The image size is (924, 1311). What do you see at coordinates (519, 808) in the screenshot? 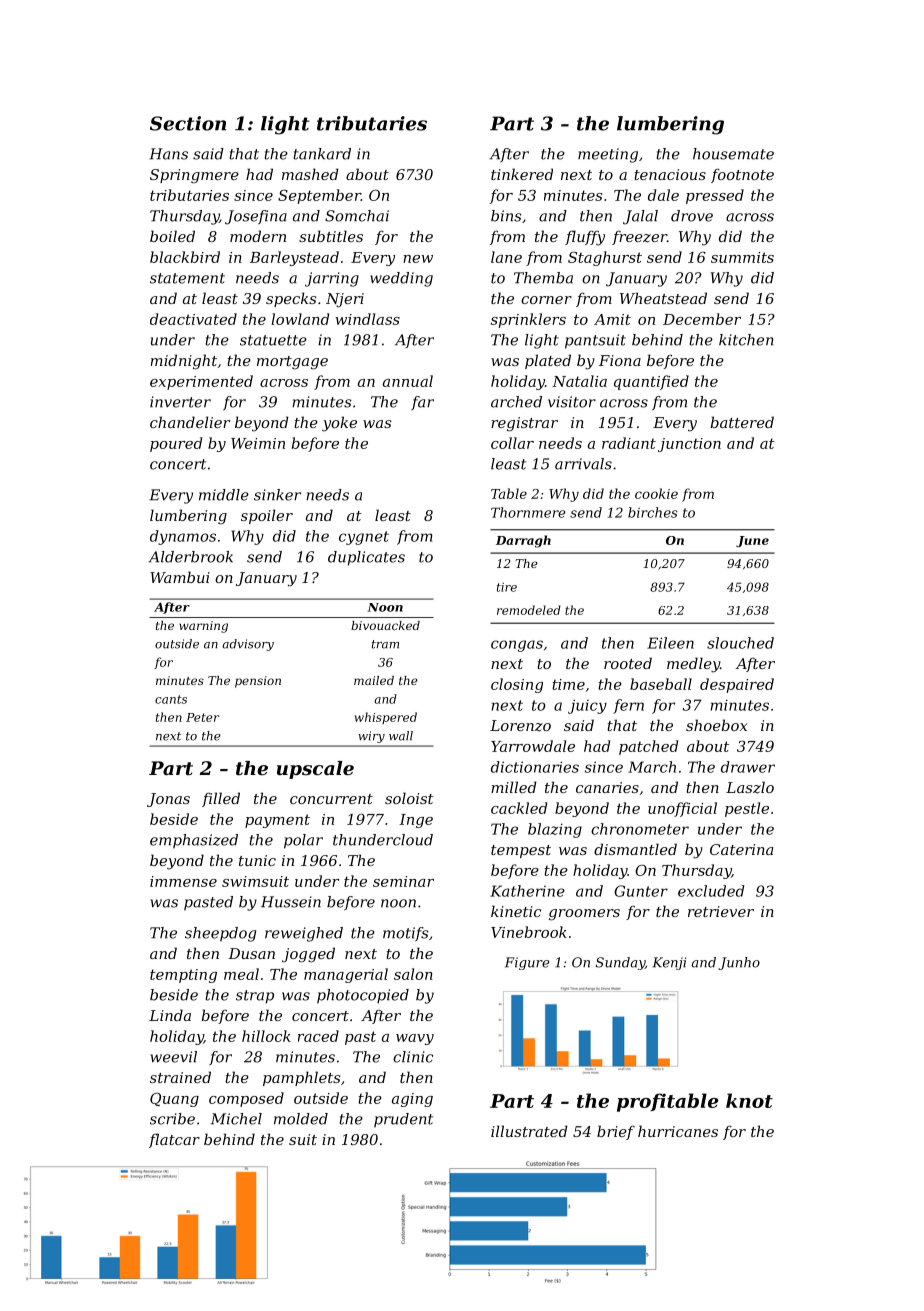
I see `cackled` at bounding box center [519, 808].
